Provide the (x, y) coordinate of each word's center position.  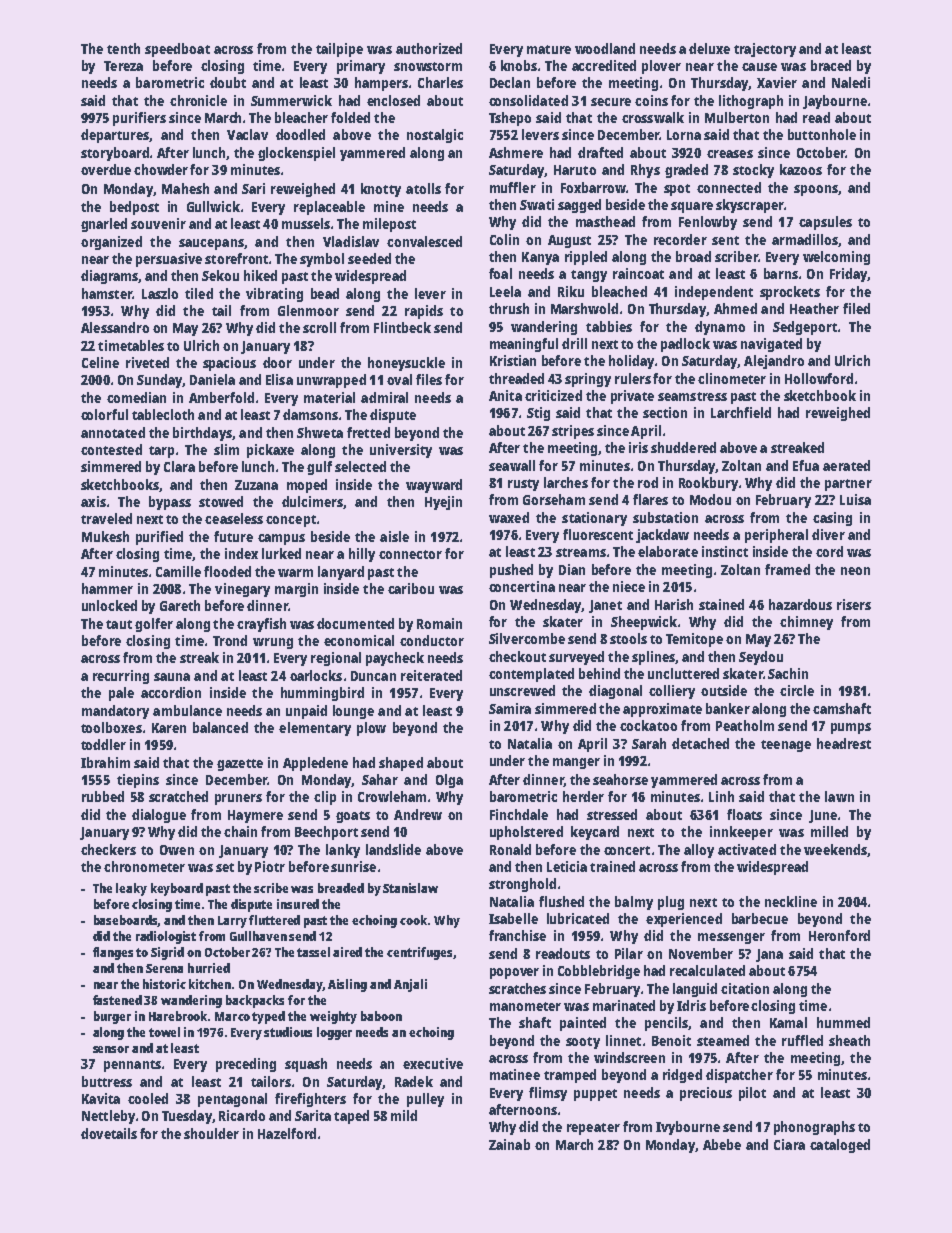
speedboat (177, 50)
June (823, 816)
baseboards (126, 921)
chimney (806, 623)
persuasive (169, 260)
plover (661, 67)
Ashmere (516, 152)
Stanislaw (410, 888)
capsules (825, 223)
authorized (429, 48)
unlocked (109, 605)
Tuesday (187, 1117)
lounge (353, 712)
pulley (425, 1100)
